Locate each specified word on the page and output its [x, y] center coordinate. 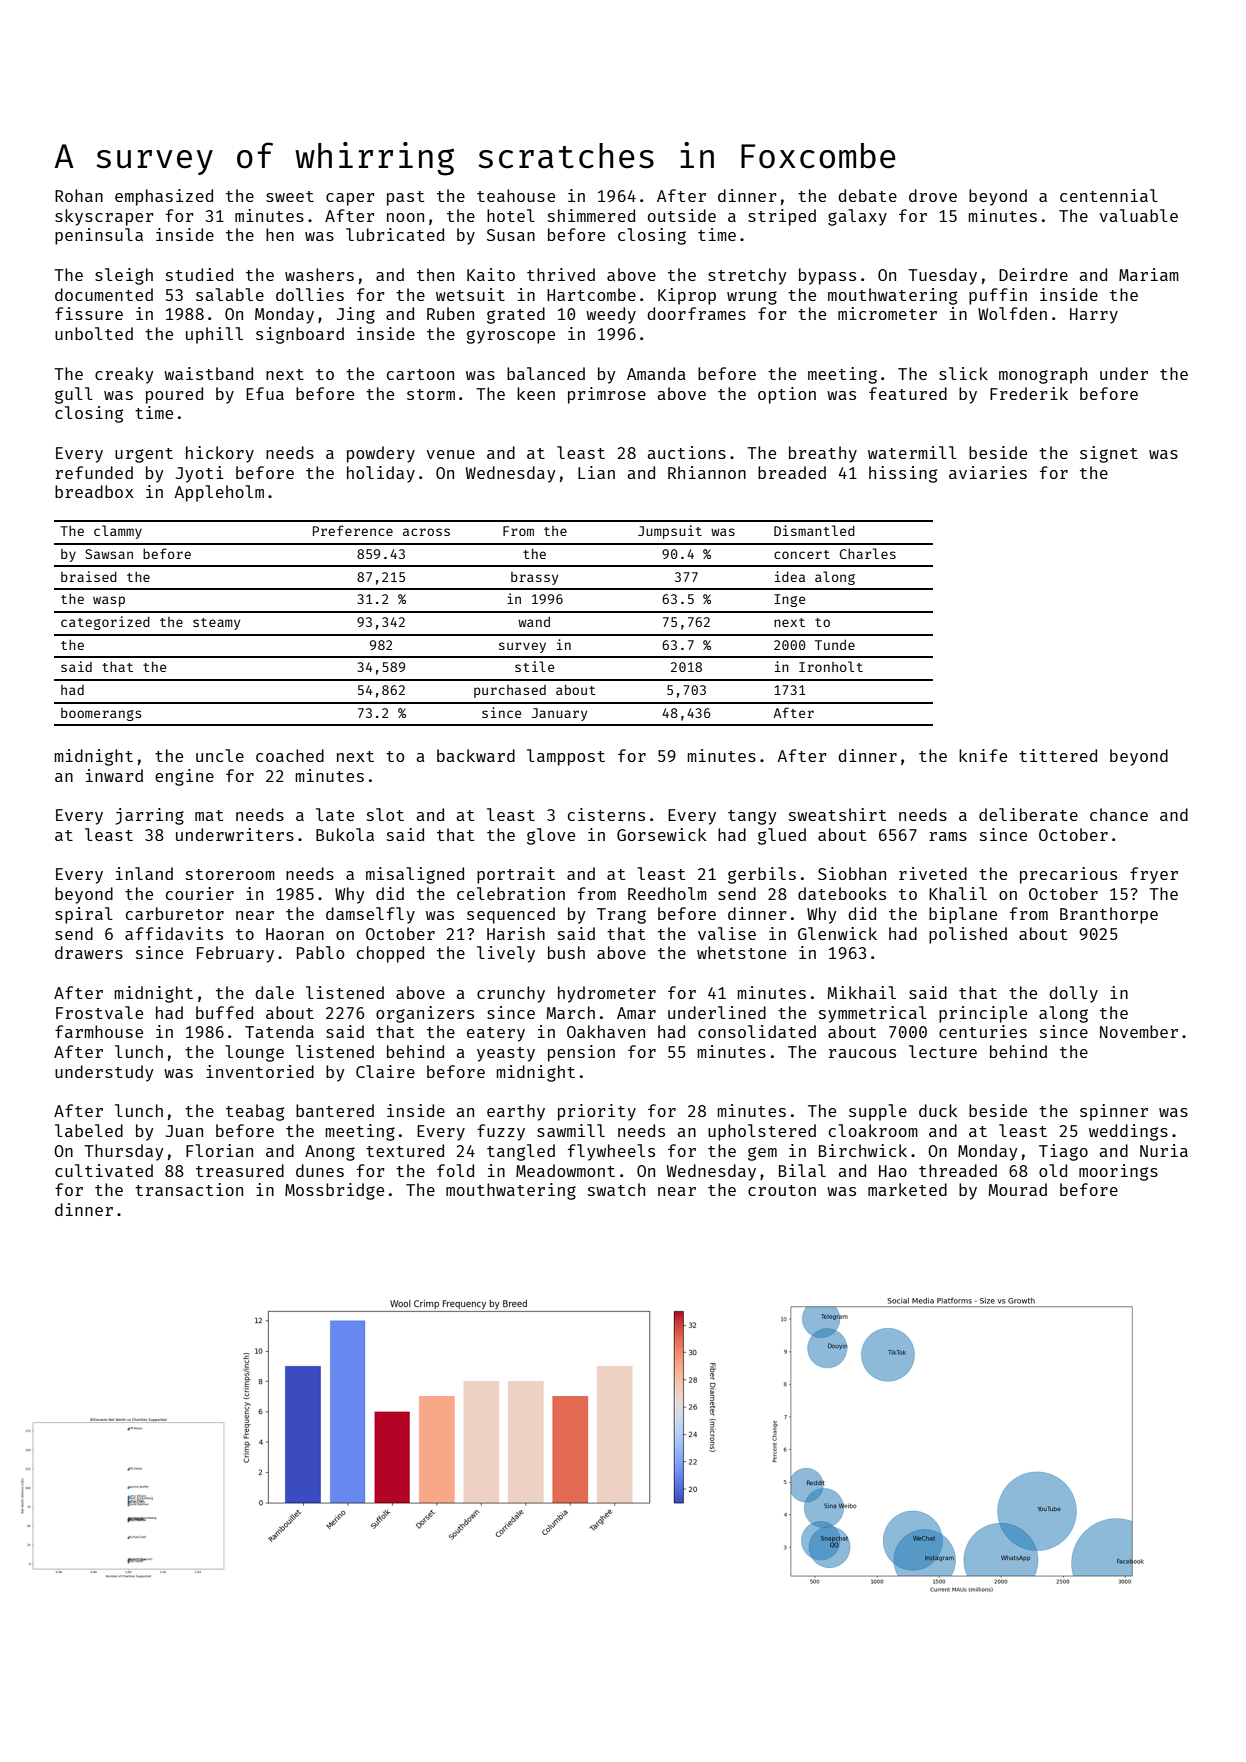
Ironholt [831, 666]
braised [89, 576]
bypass [827, 276]
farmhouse [99, 1031]
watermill [912, 452]
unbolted [94, 333]
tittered [1058, 755]
